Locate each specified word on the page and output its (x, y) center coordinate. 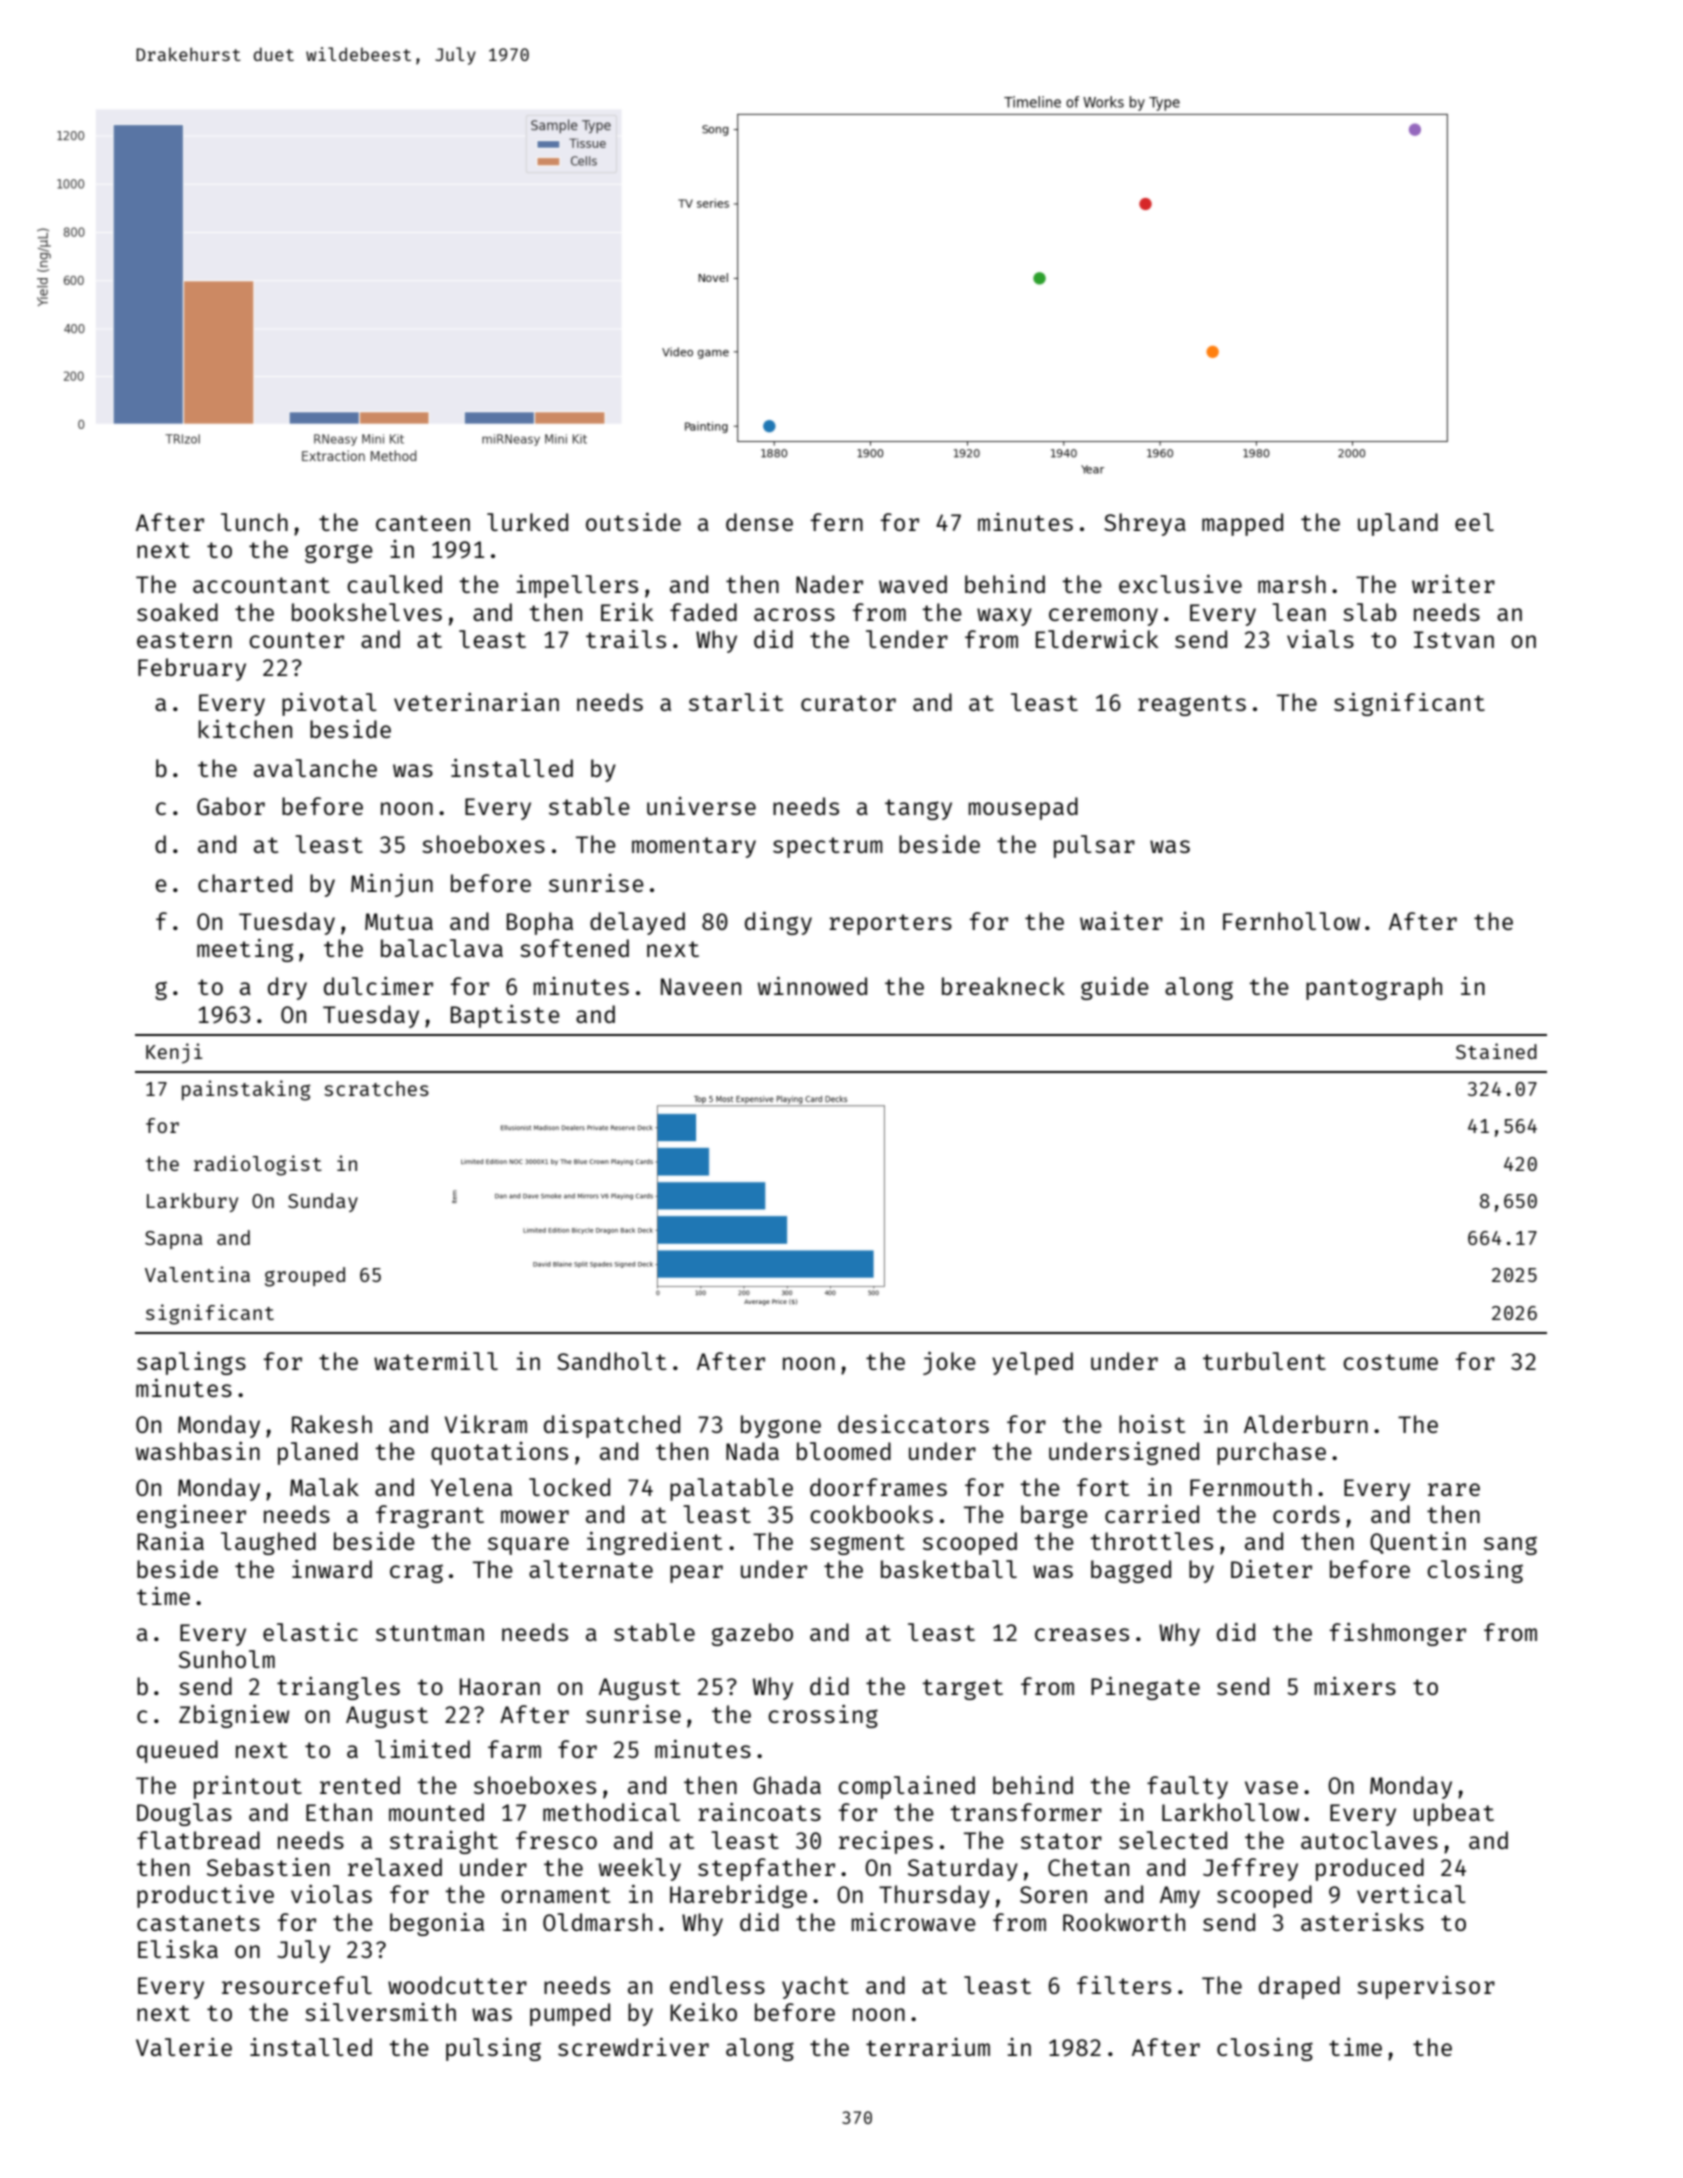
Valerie (184, 2047)
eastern (184, 640)
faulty (1187, 1787)
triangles (338, 1688)
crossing (823, 1716)
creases (1082, 1634)
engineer (191, 1516)
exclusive (1180, 584)
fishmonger (1398, 1634)
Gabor (231, 806)
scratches (376, 1088)
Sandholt (611, 1361)
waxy (1004, 617)
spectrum (828, 847)
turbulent (1264, 1361)
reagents (1192, 705)
